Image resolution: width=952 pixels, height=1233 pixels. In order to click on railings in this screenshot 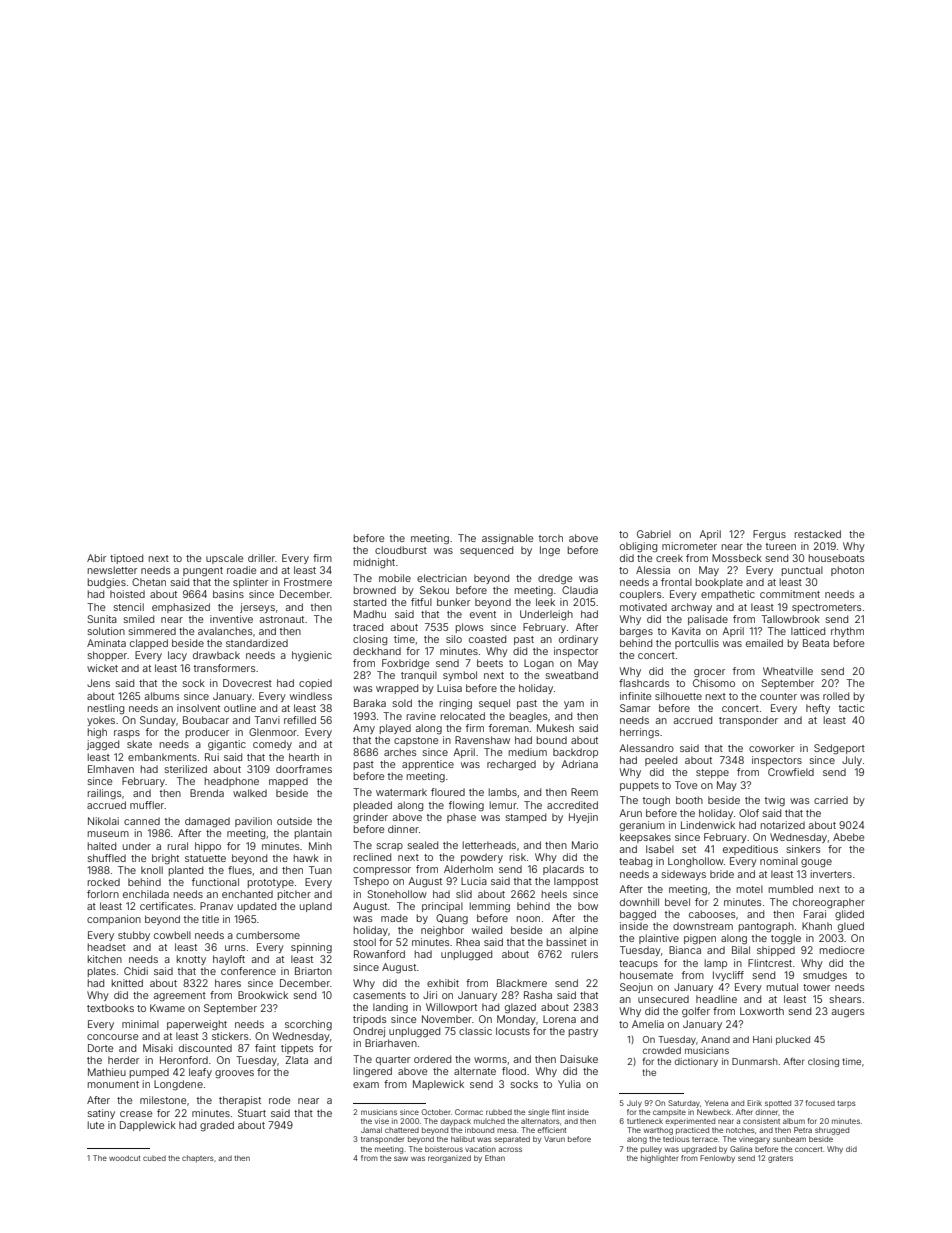, I will do `click(104, 794)`.
